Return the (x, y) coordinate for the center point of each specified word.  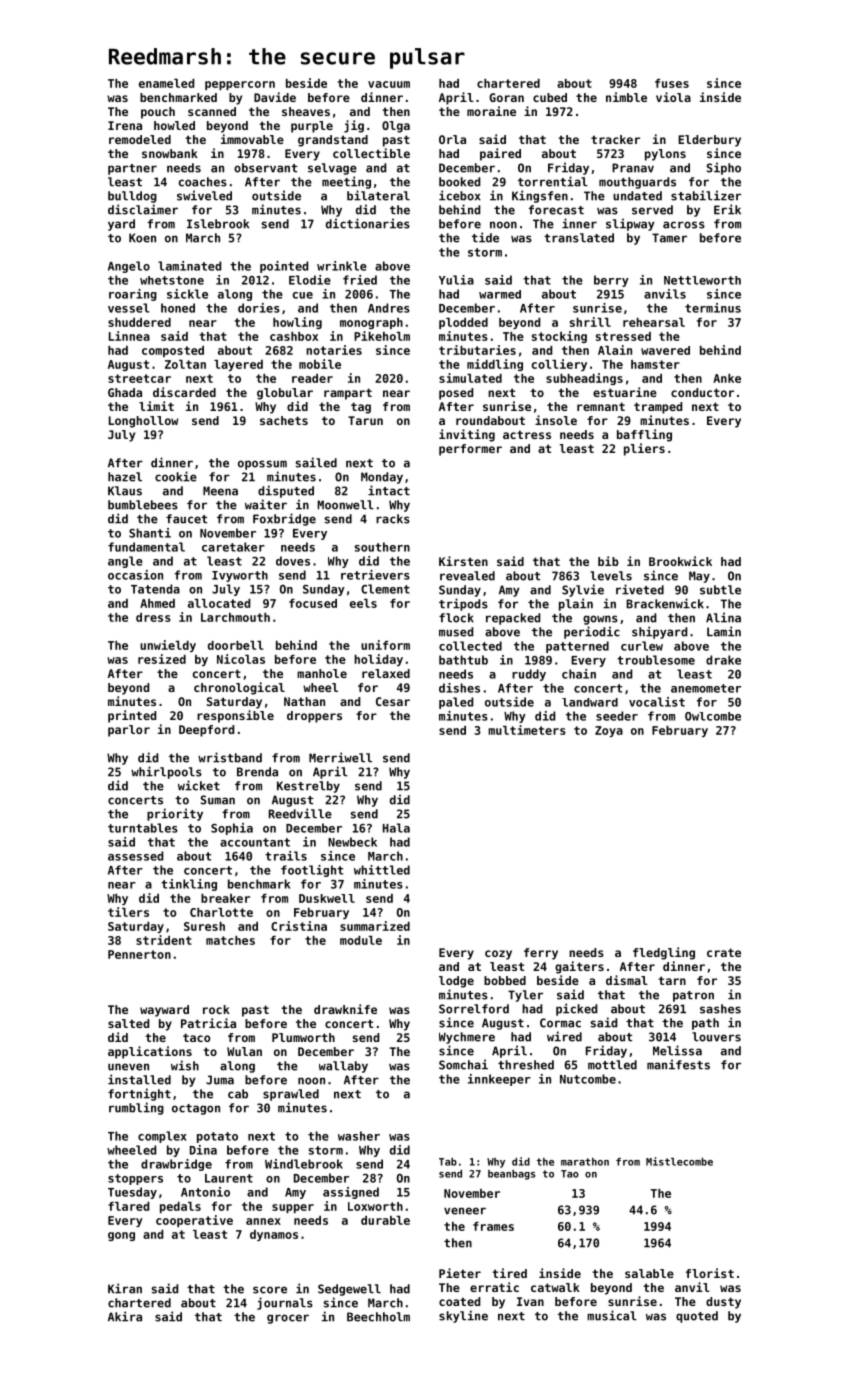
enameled (166, 83)
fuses (672, 83)
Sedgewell (349, 1290)
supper (293, 1208)
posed (456, 394)
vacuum (389, 84)
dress (153, 617)
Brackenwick (665, 603)
